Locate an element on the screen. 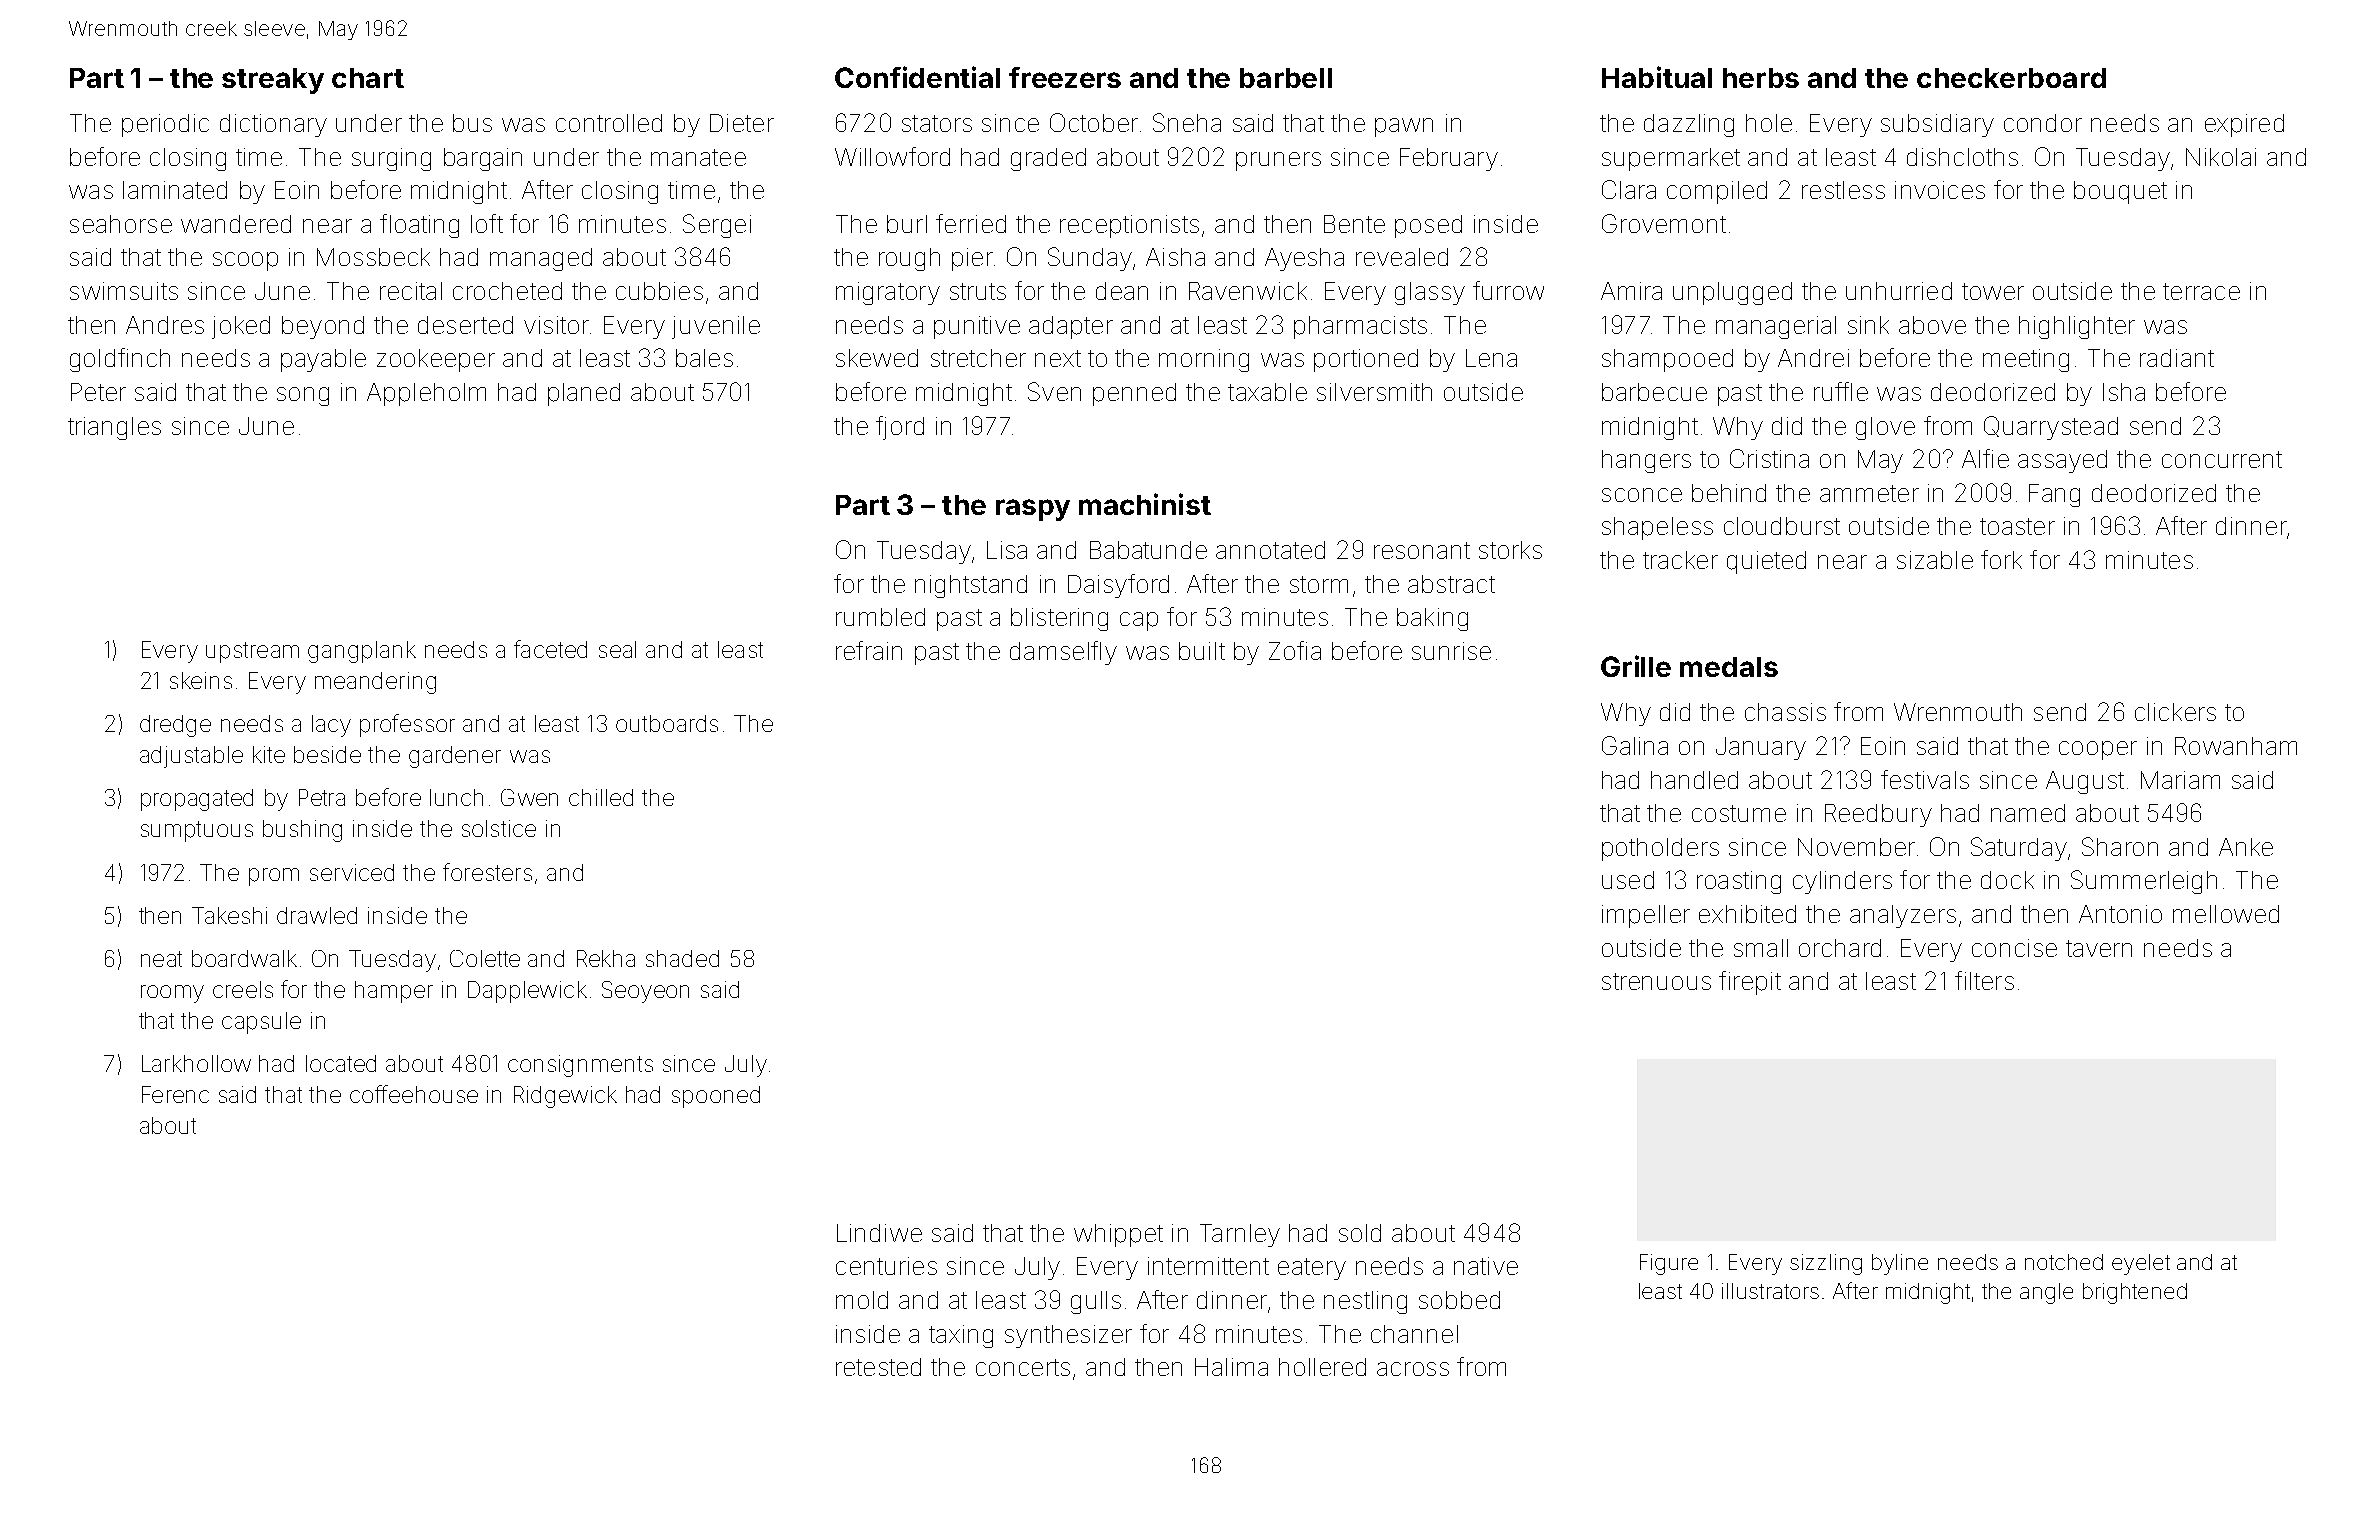  unplugged is located at coordinates (1732, 293).
